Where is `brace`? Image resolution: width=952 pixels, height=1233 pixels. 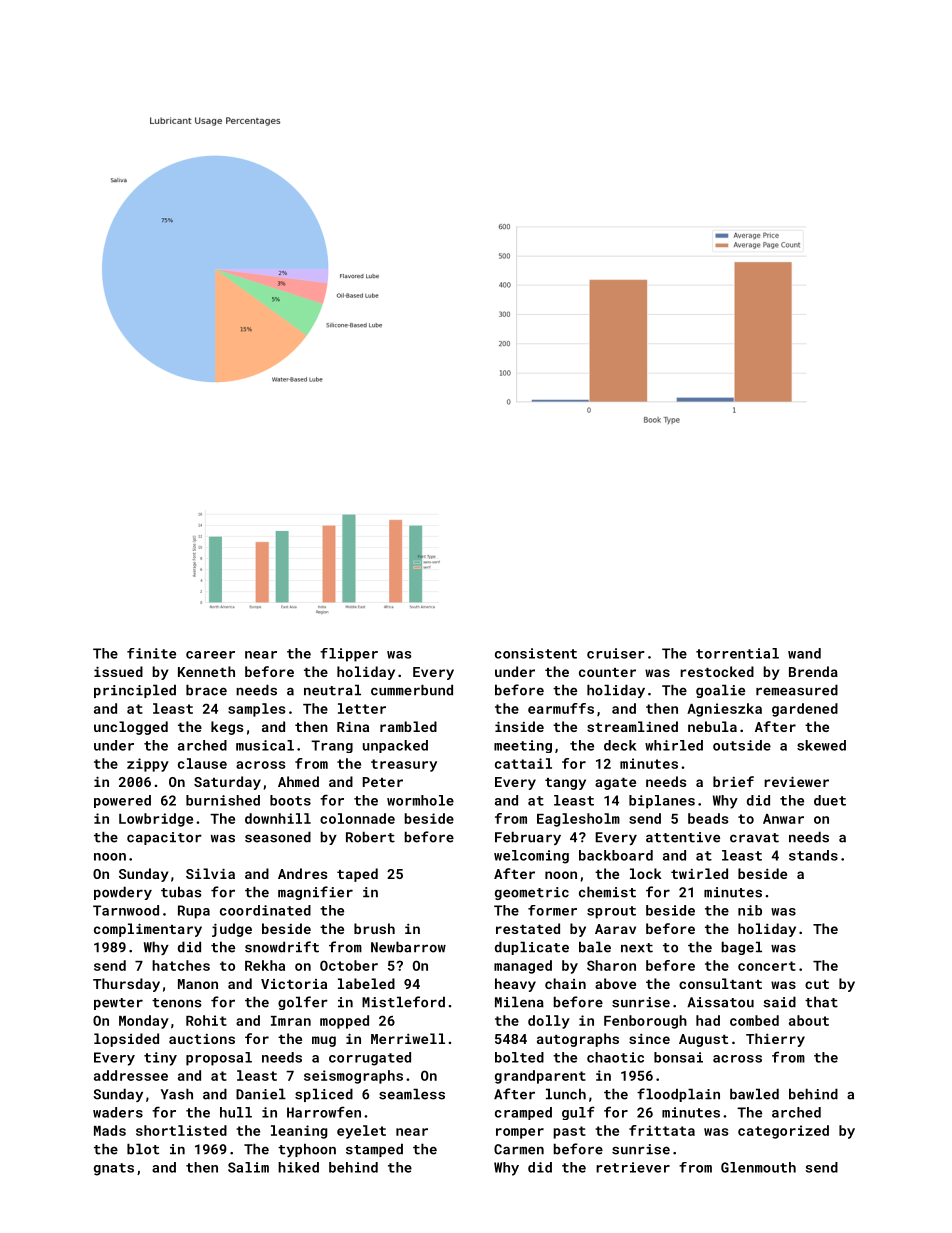 brace is located at coordinates (206, 690).
